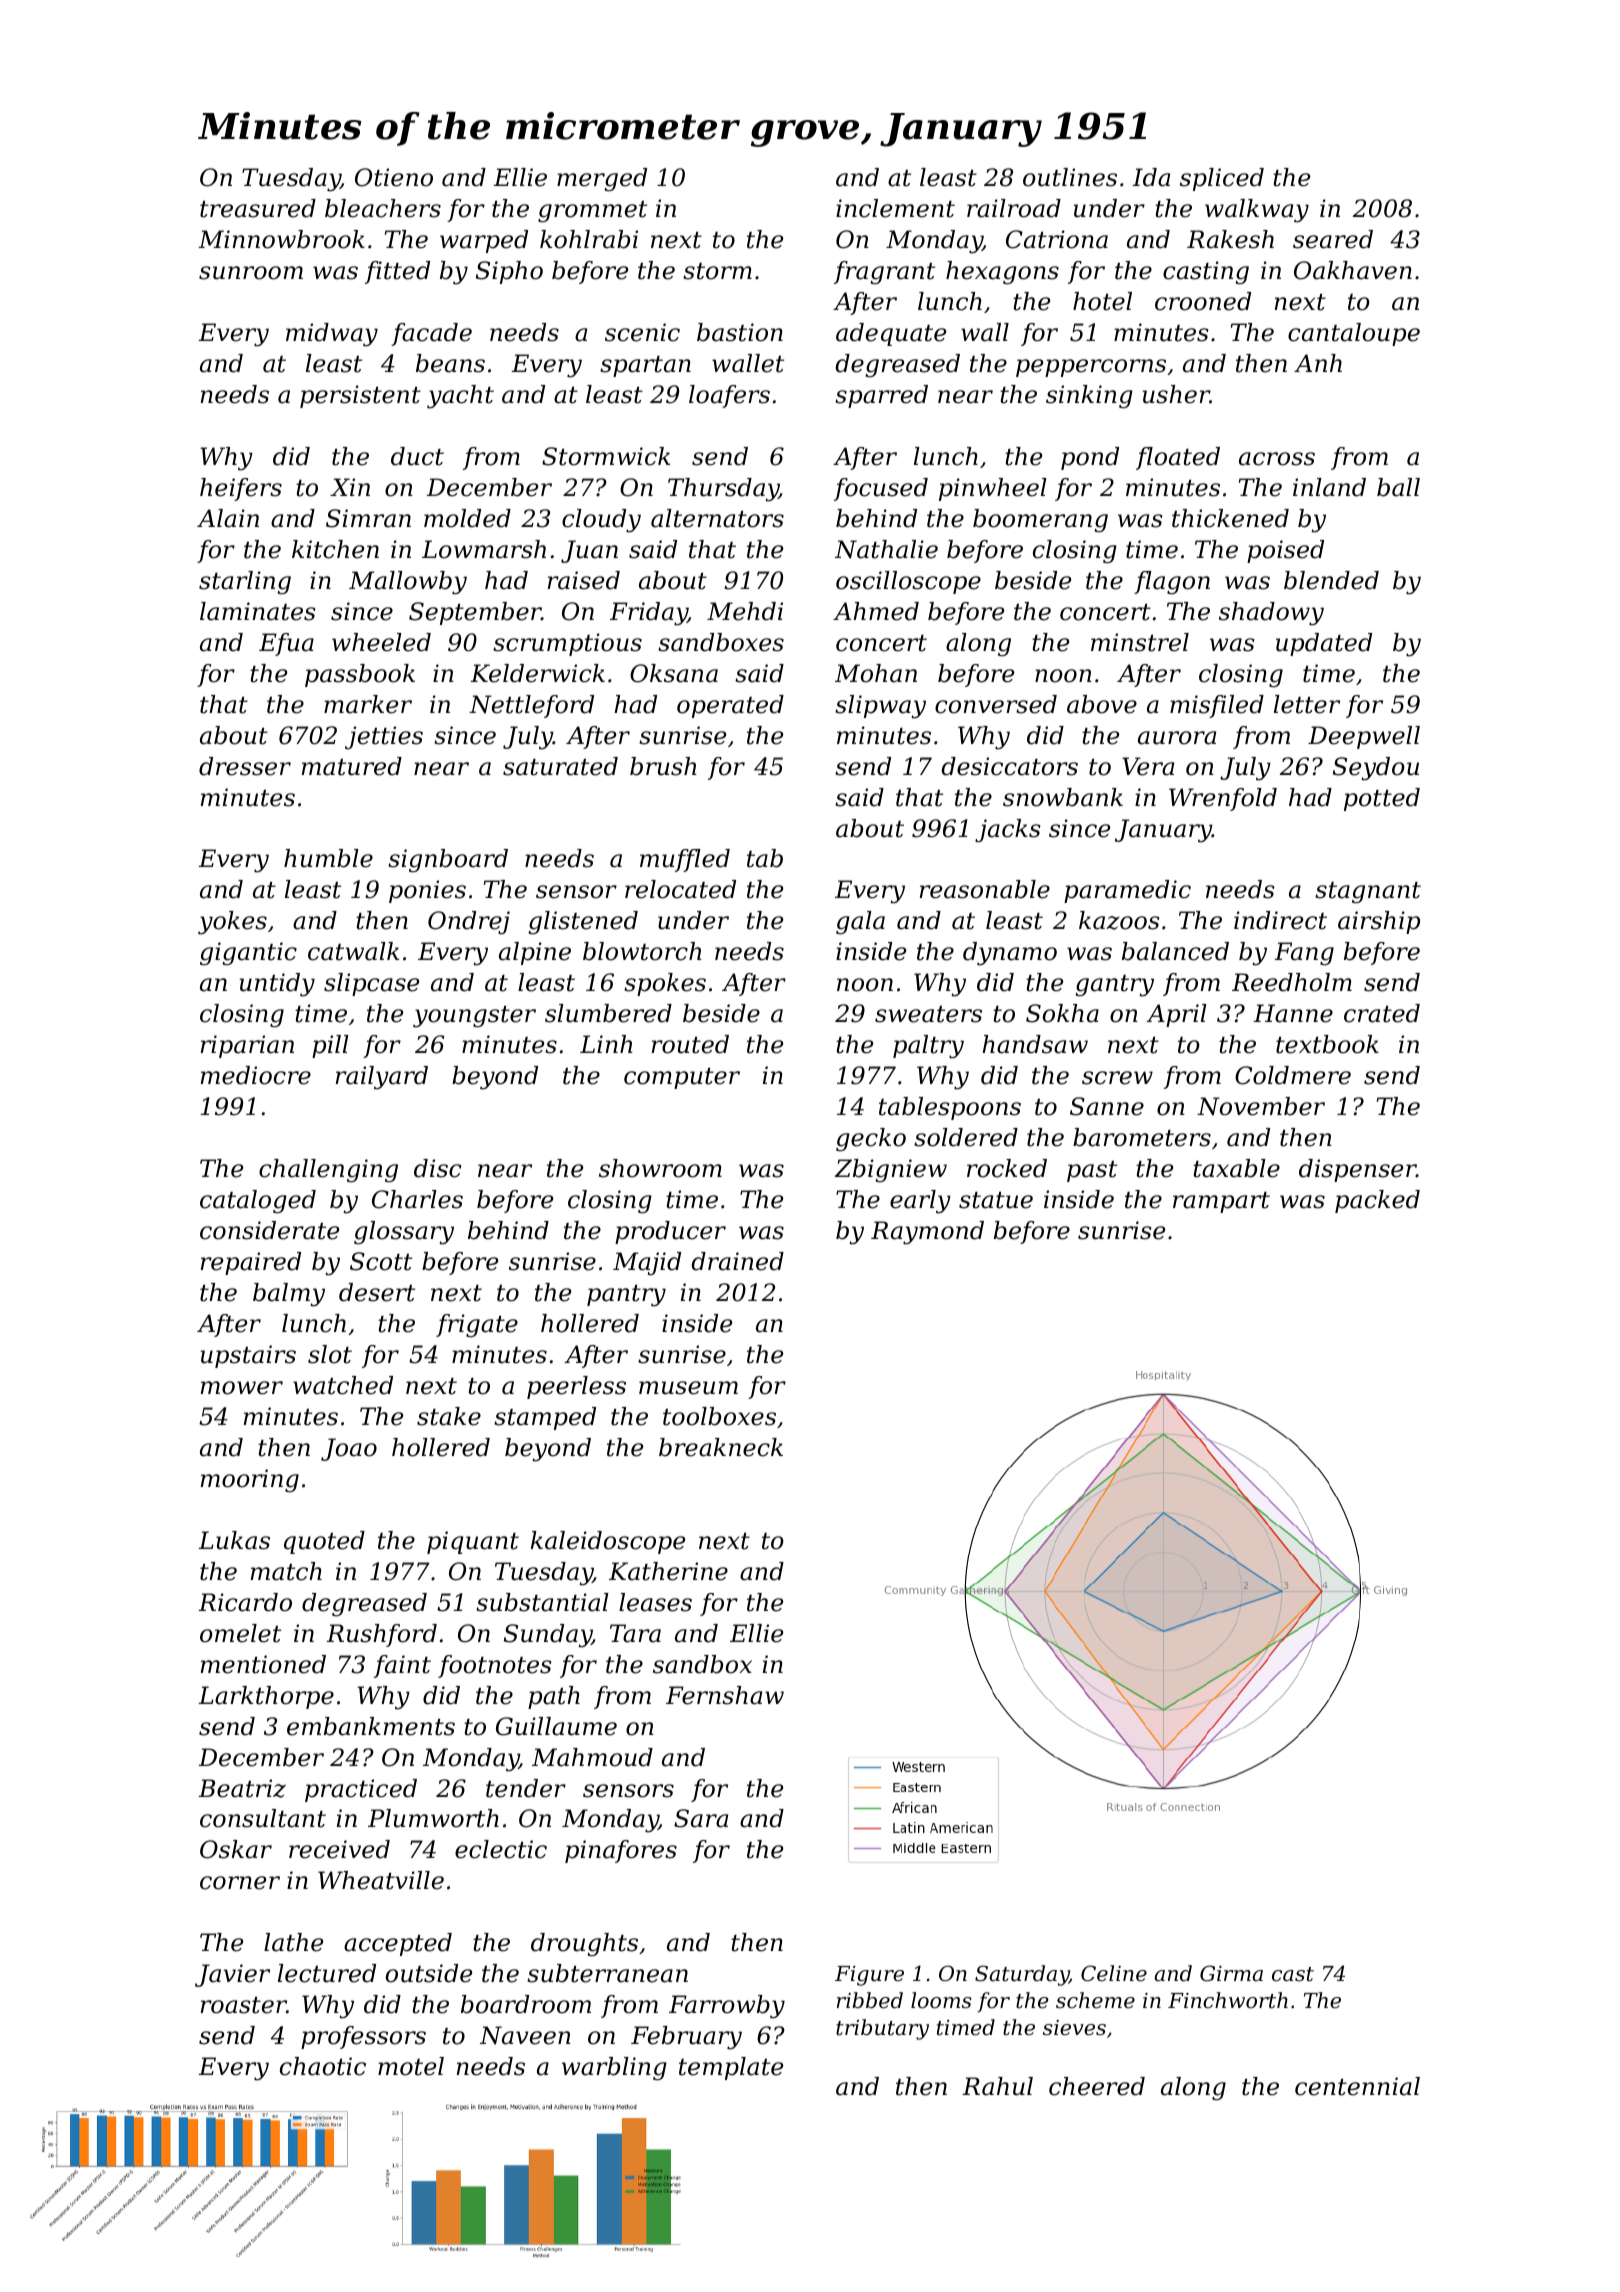  What do you see at coordinates (1329, 487) in the screenshot?
I see `inland` at bounding box center [1329, 487].
